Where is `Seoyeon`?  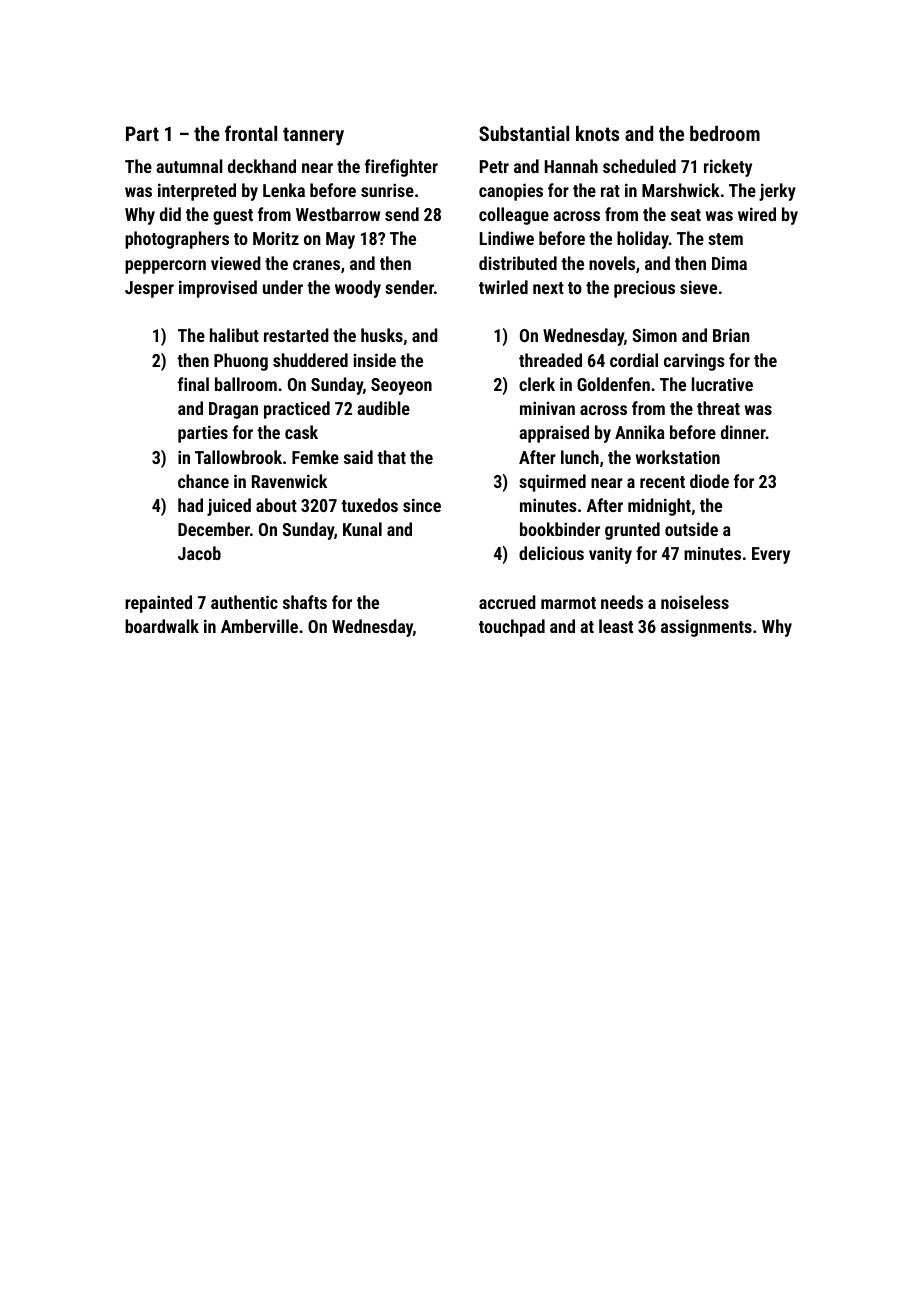
Seoyeon is located at coordinates (401, 386).
